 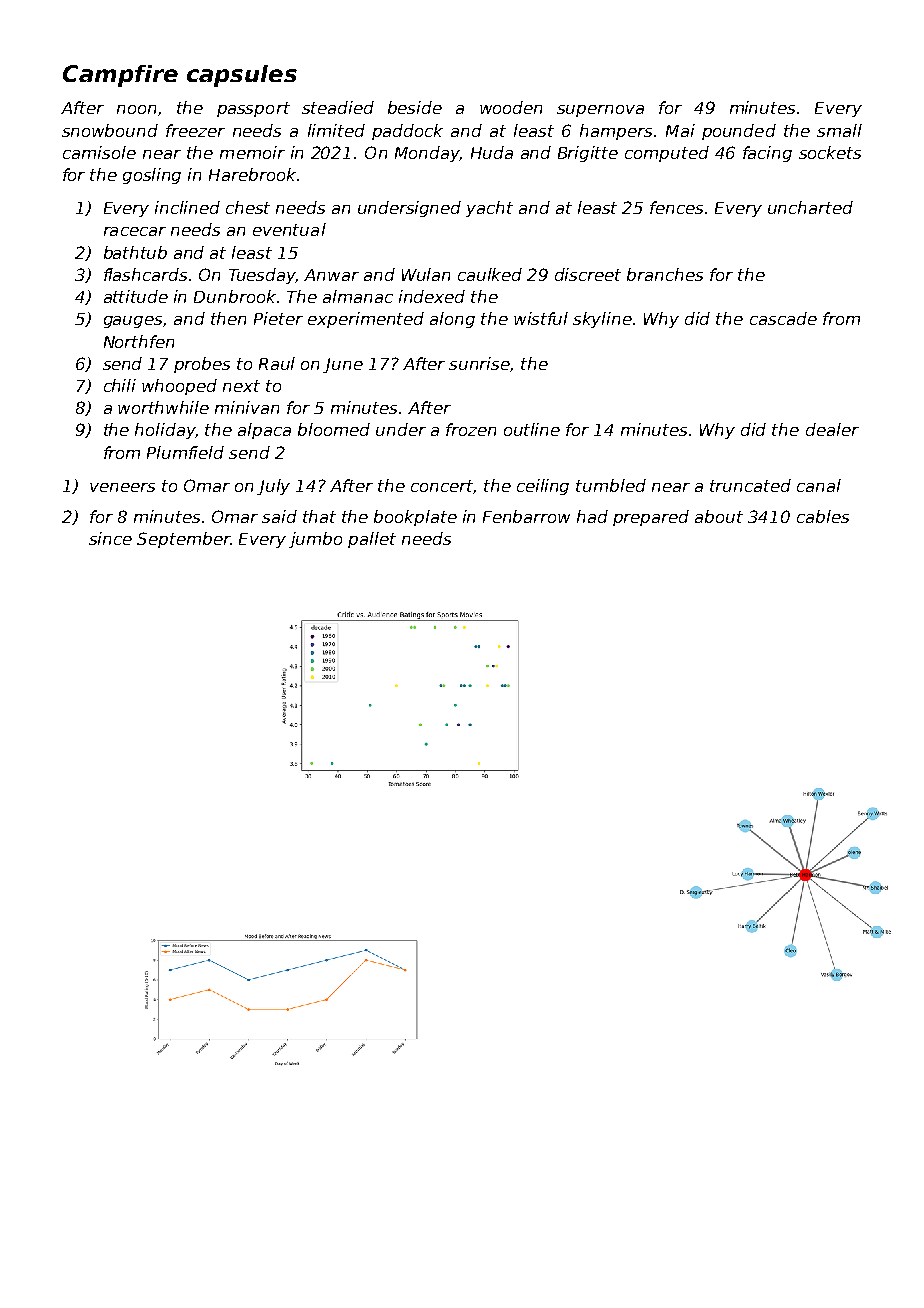 I want to click on wooden, so click(x=511, y=107).
